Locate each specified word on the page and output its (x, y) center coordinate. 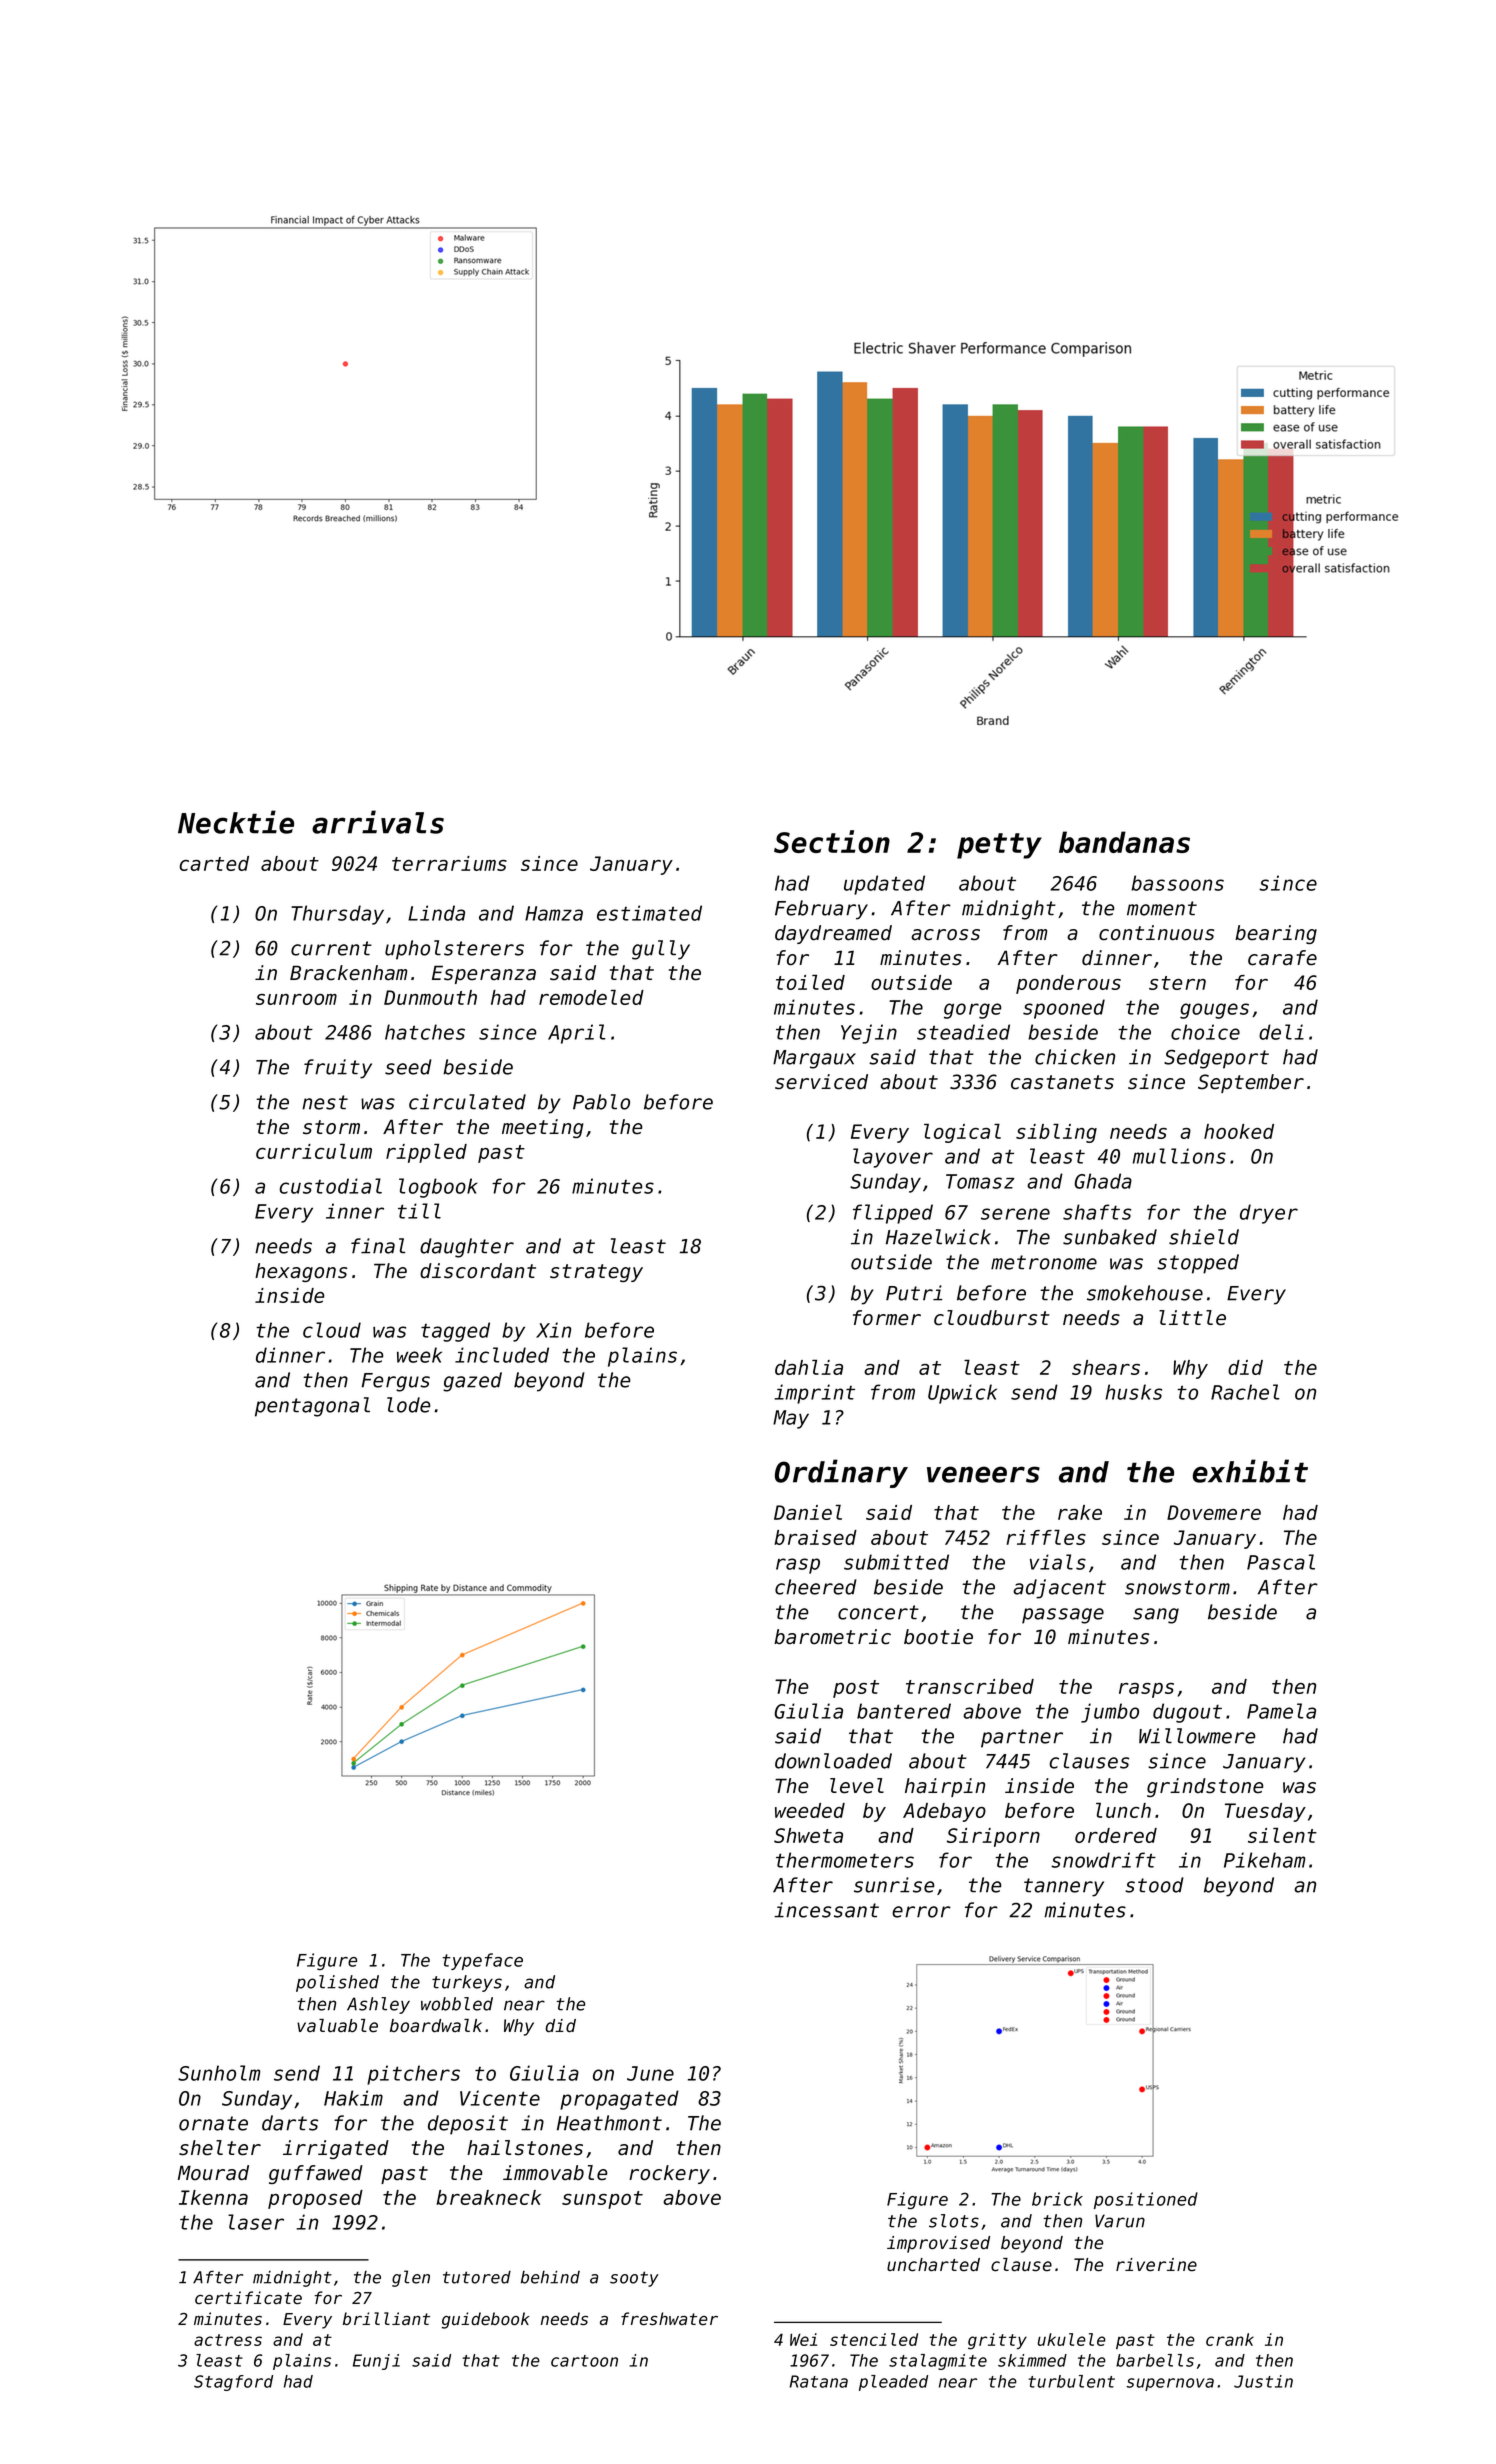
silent (1282, 1835)
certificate (248, 2298)
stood (1154, 1885)
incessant (826, 1910)
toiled (810, 982)
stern (1177, 983)
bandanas (1124, 842)
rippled (426, 1153)
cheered (816, 1587)
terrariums (449, 863)
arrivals (378, 822)
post (856, 1689)
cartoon (584, 2361)
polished (337, 1983)
